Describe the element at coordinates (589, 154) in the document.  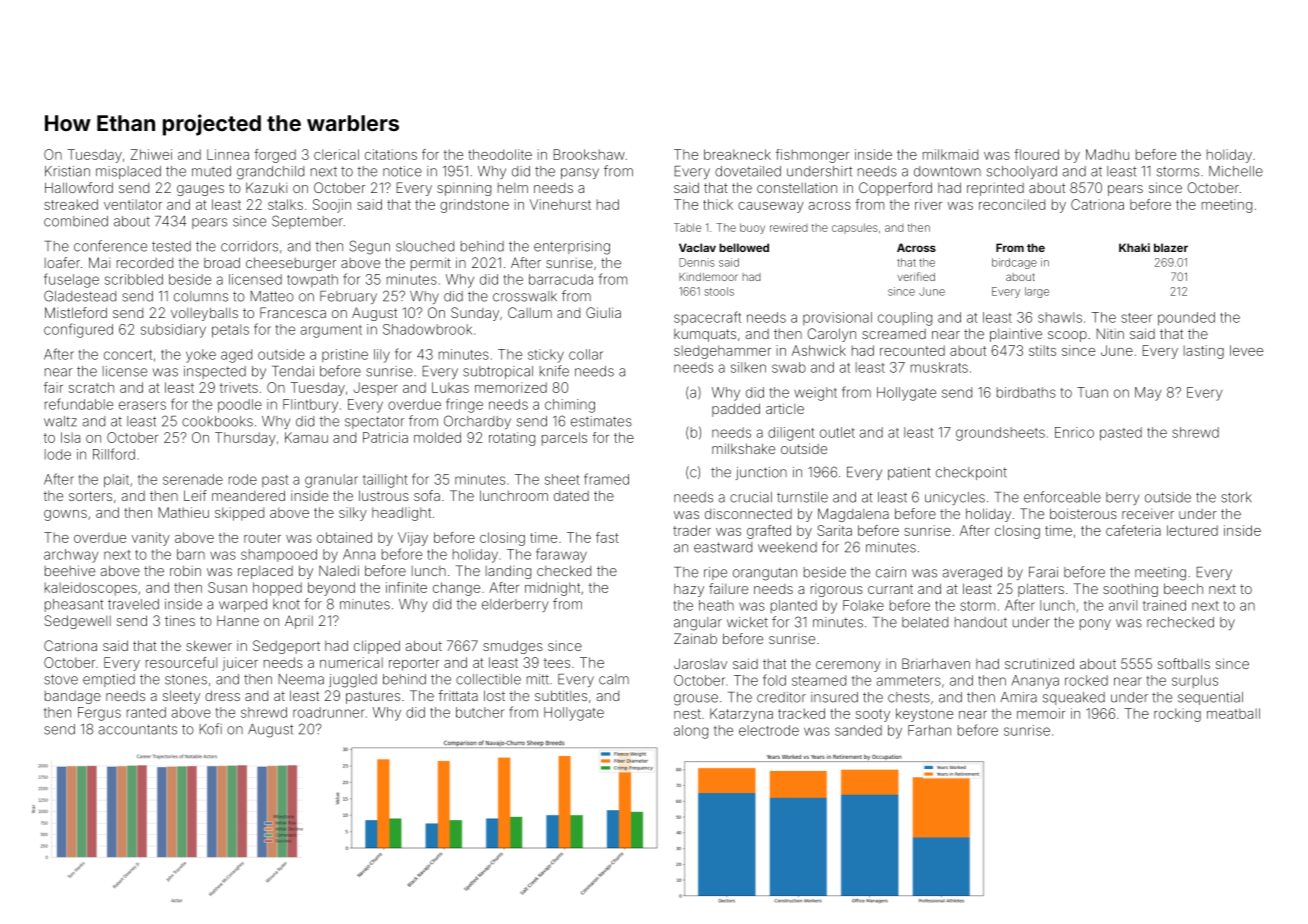
I see `Brookshaw` at that location.
